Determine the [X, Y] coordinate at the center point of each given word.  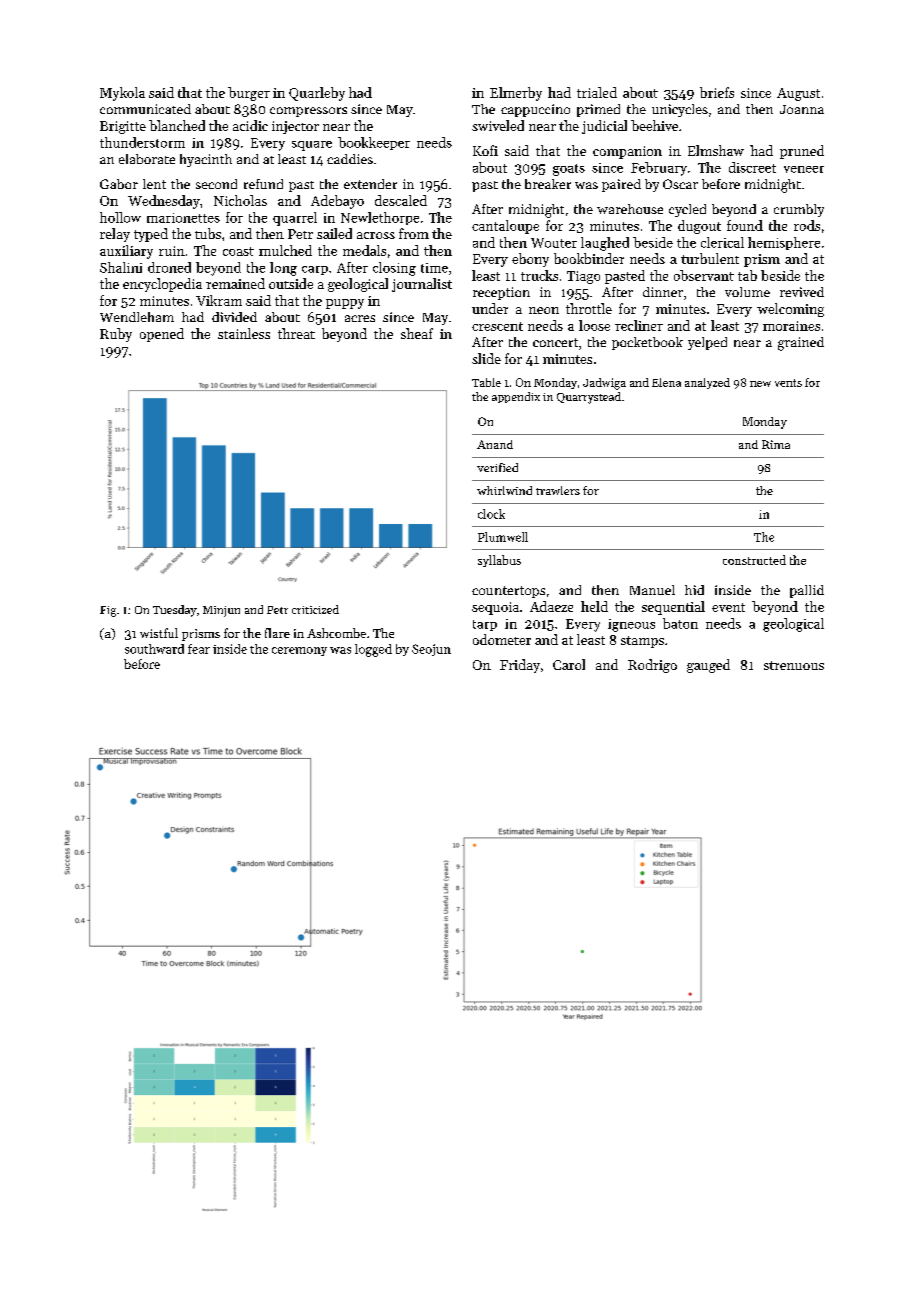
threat [296, 333]
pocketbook [647, 343]
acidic [250, 125]
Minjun [221, 611]
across [376, 235]
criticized [315, 609]
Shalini [121, 267]
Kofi [485, 150]
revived [802, 292]
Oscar [680, 184]
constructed [754, 560]
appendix [516, 397]
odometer [502, 639]
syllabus [499, 561]
